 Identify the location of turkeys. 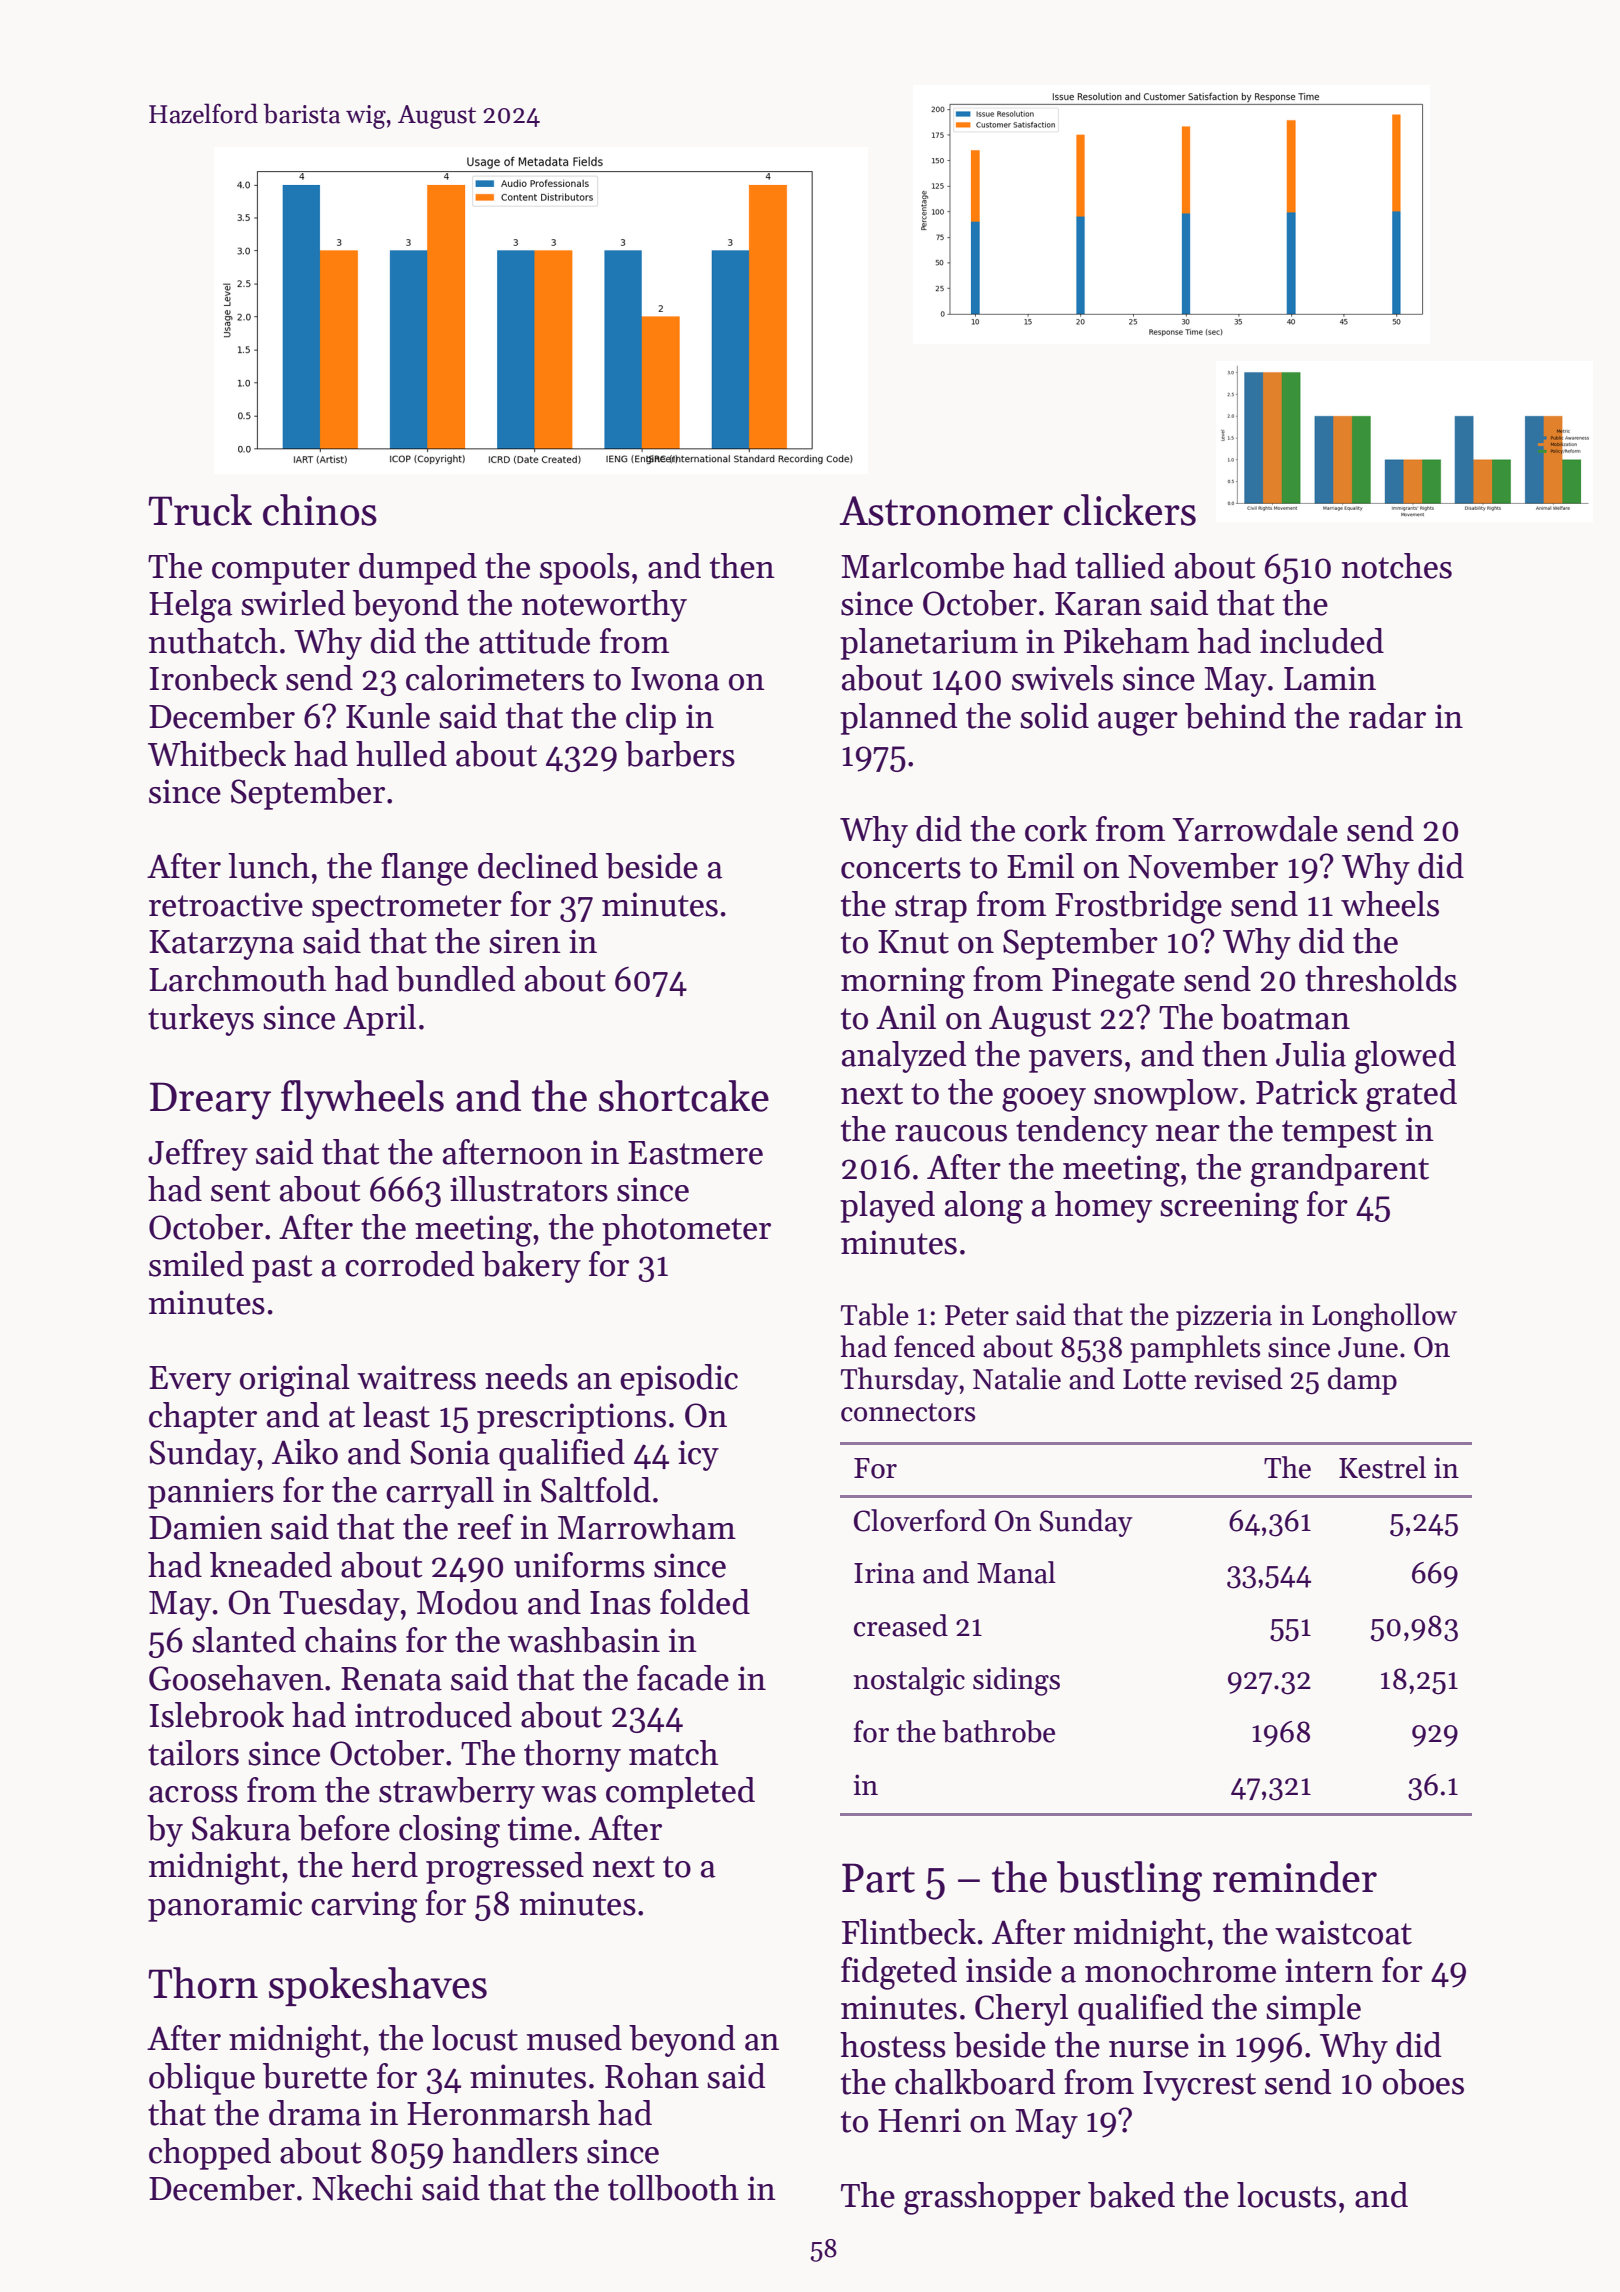
(201, 1020).
